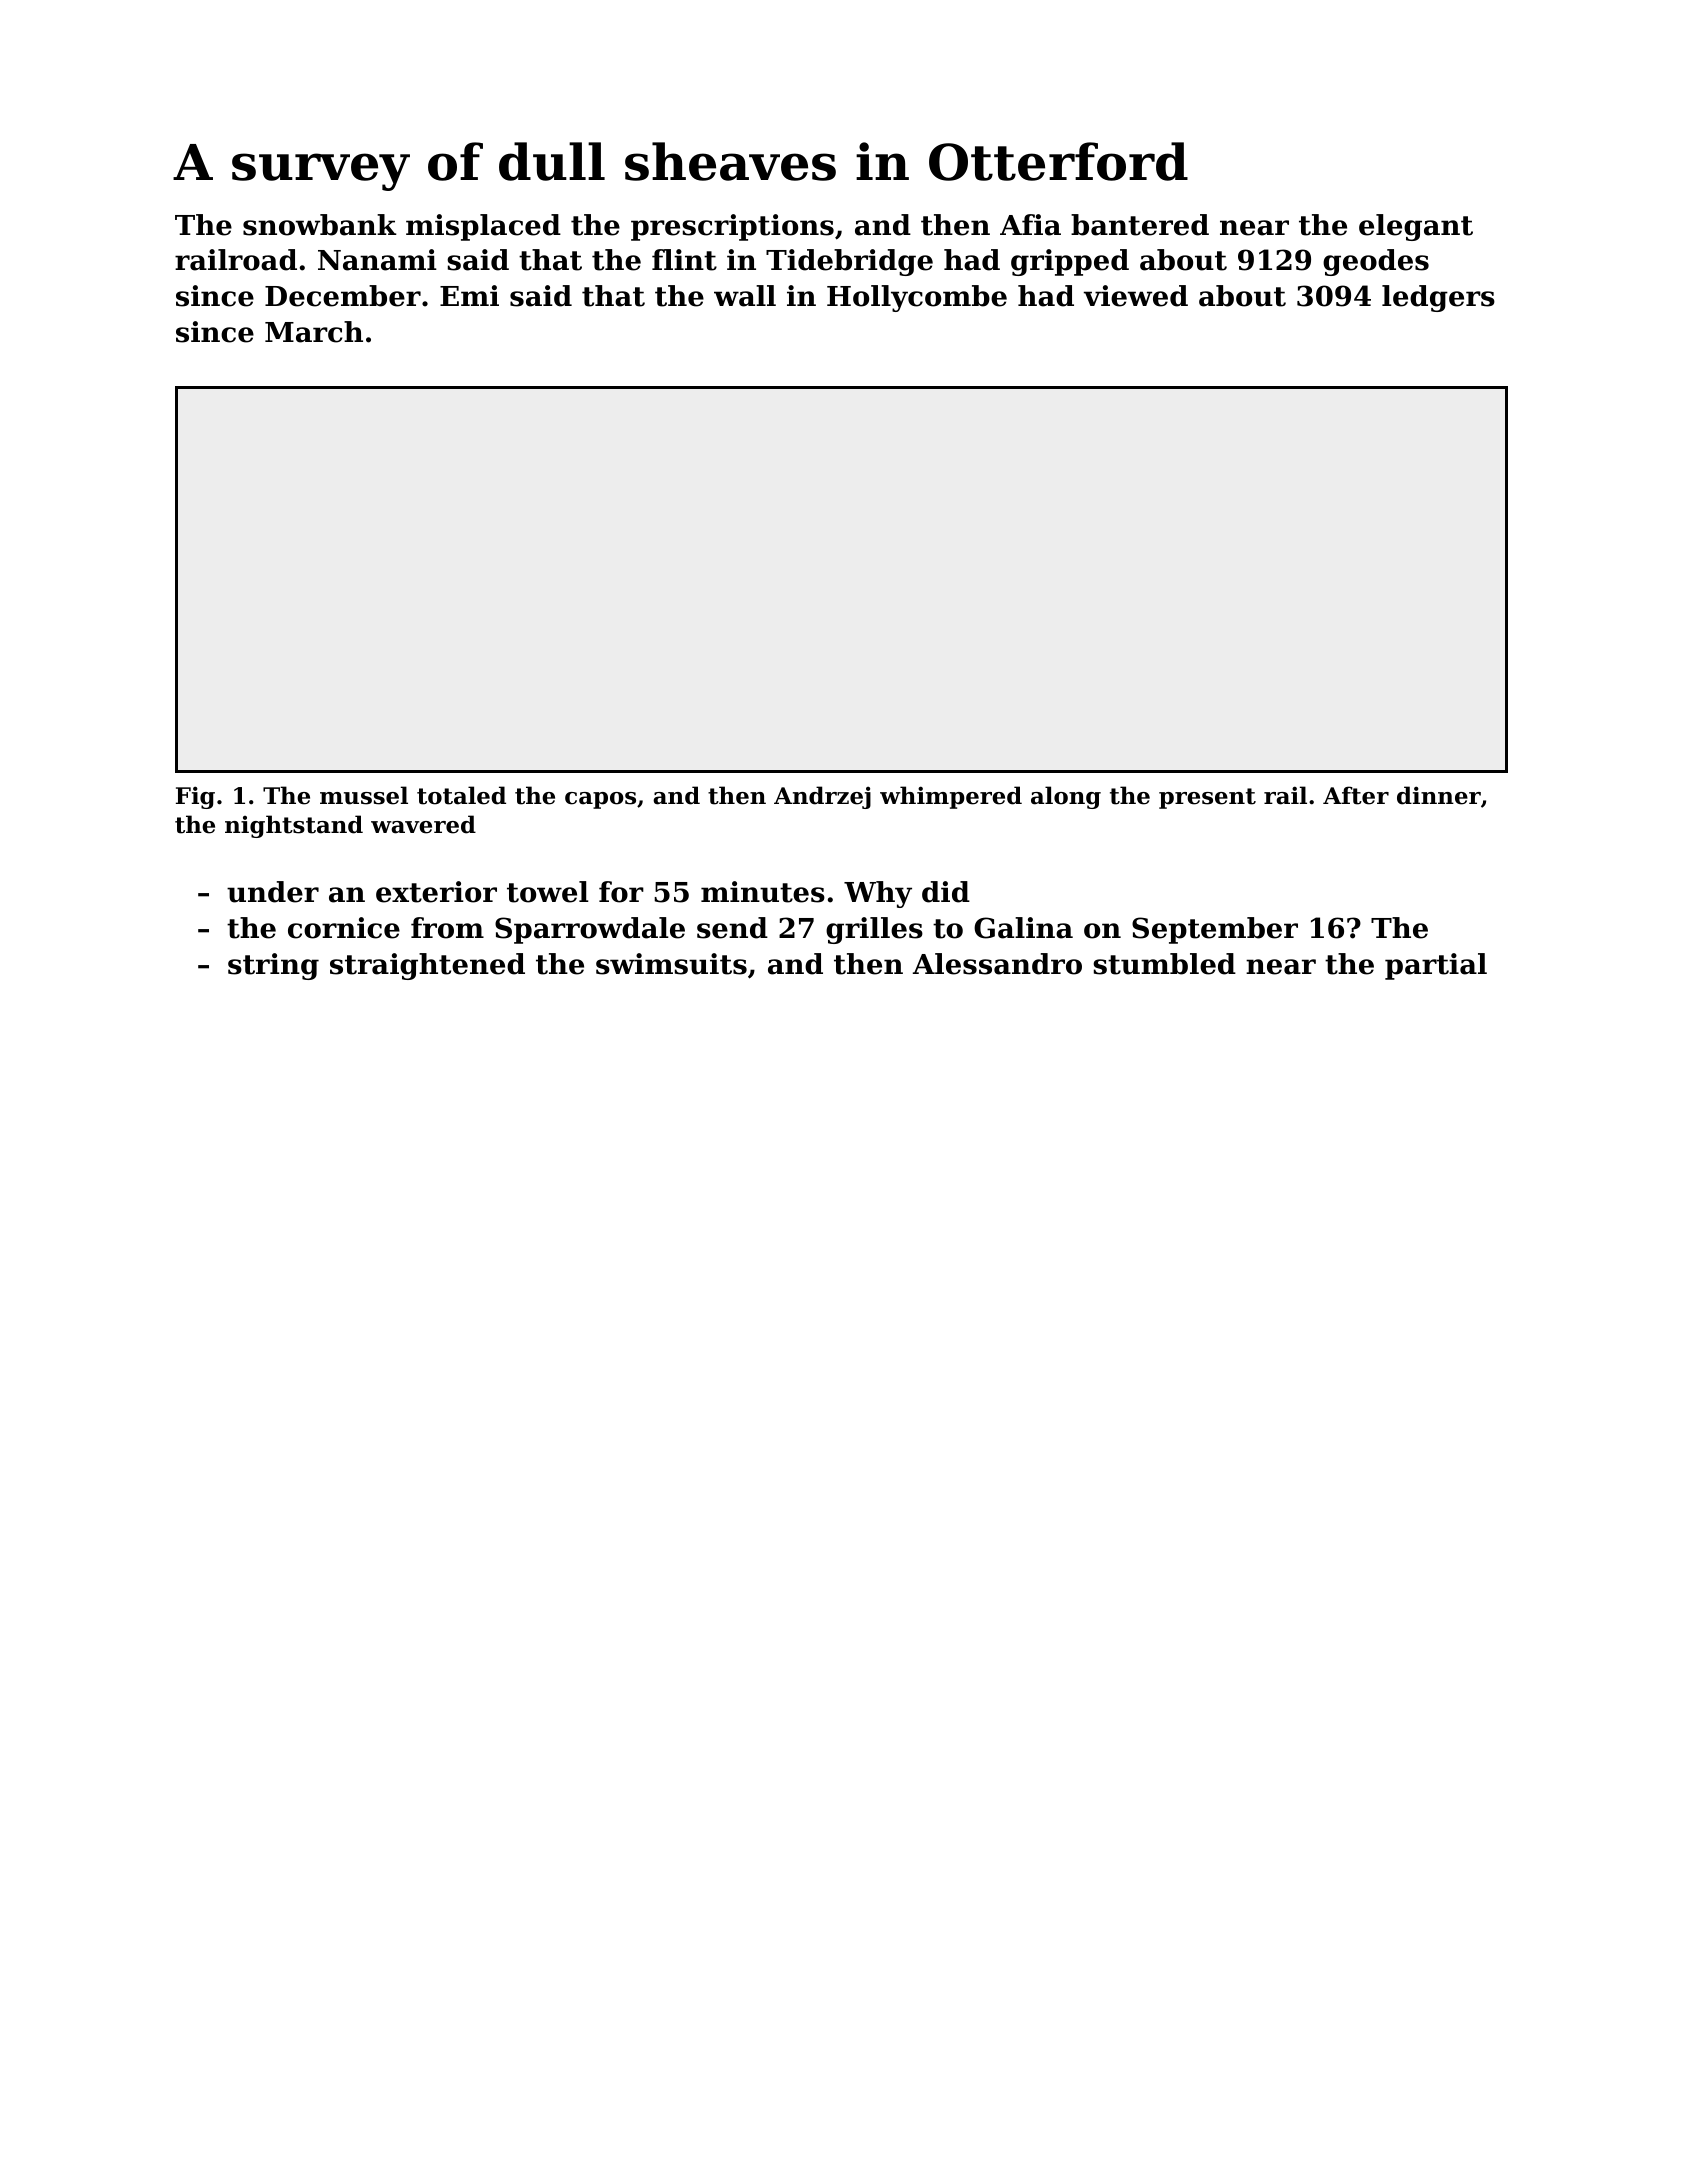 This screenshot has width=1683, height=2178. I want to click on ledgers, so click(1438, 298).
